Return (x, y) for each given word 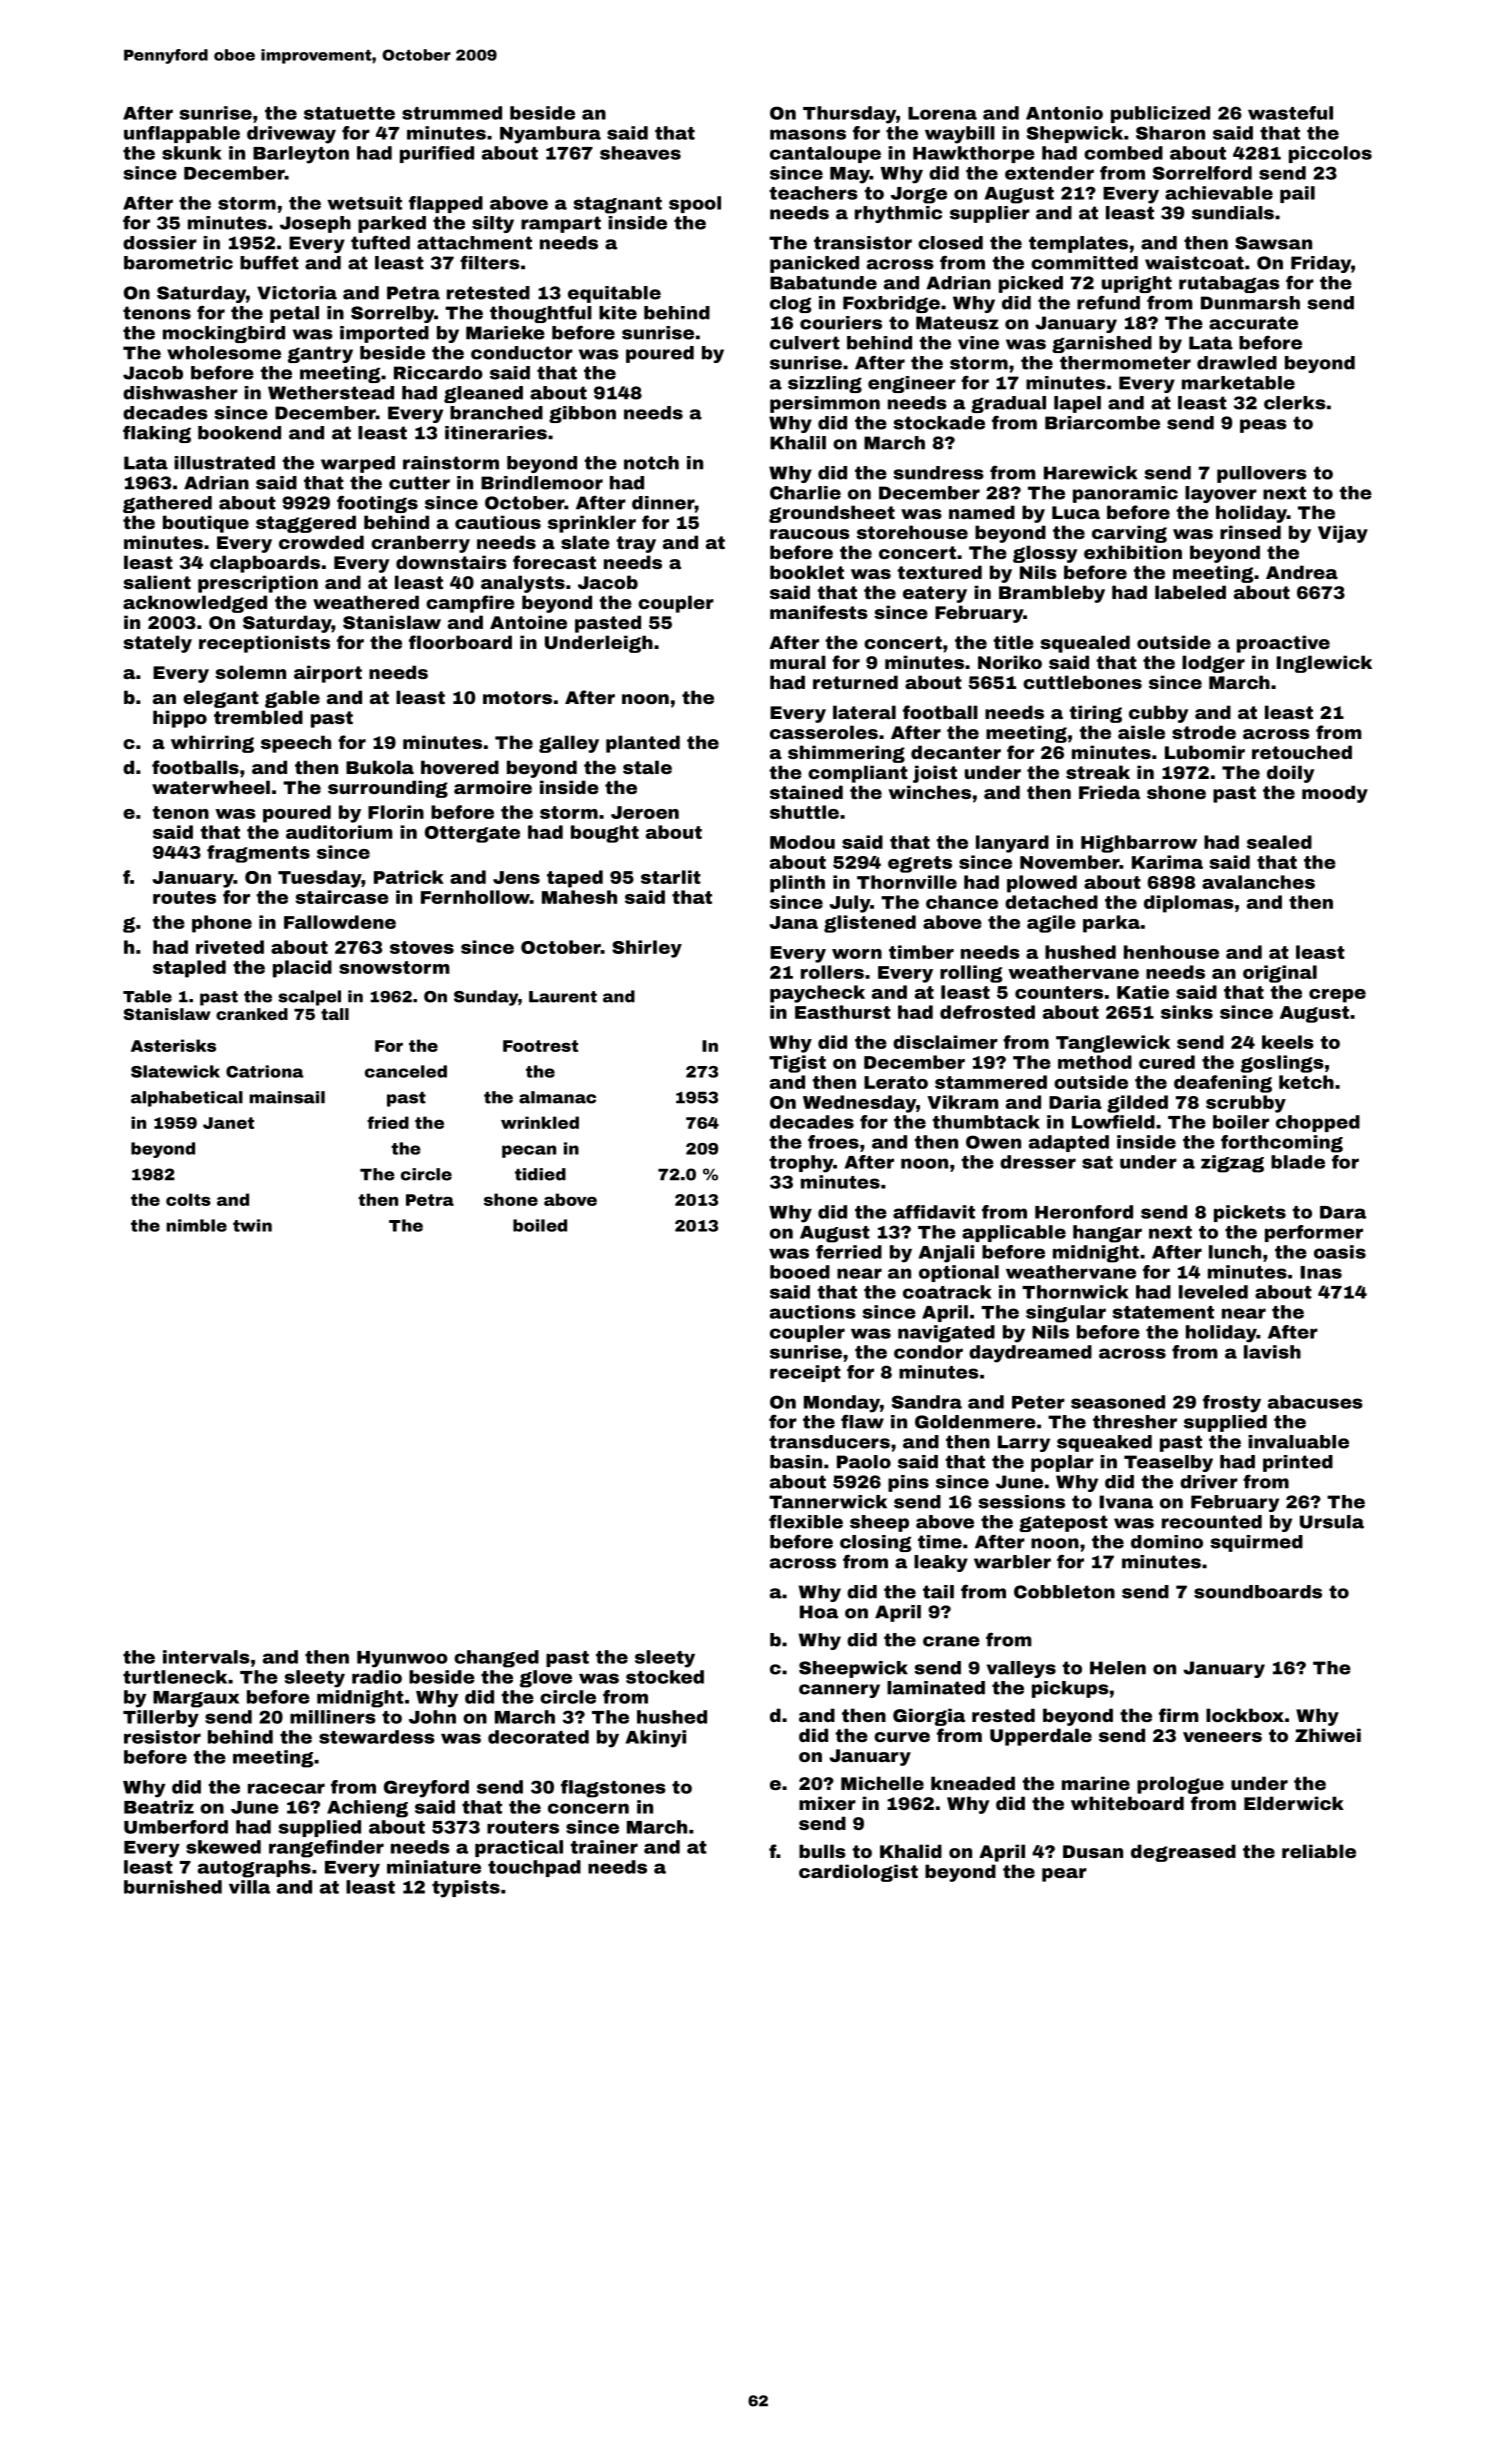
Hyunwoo (402, 1659)
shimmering (846, 754)
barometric (178, 263)
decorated (538, 1737)
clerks (1295, 403)
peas (1263, 426)
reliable (1319, 1851)
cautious (498, 522)
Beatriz (159, 1807)
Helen (1118, 1668)
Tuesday (320, 879)
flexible (806, 1522)
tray (636, 544)
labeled (1190, 592)
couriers (841, 323)
